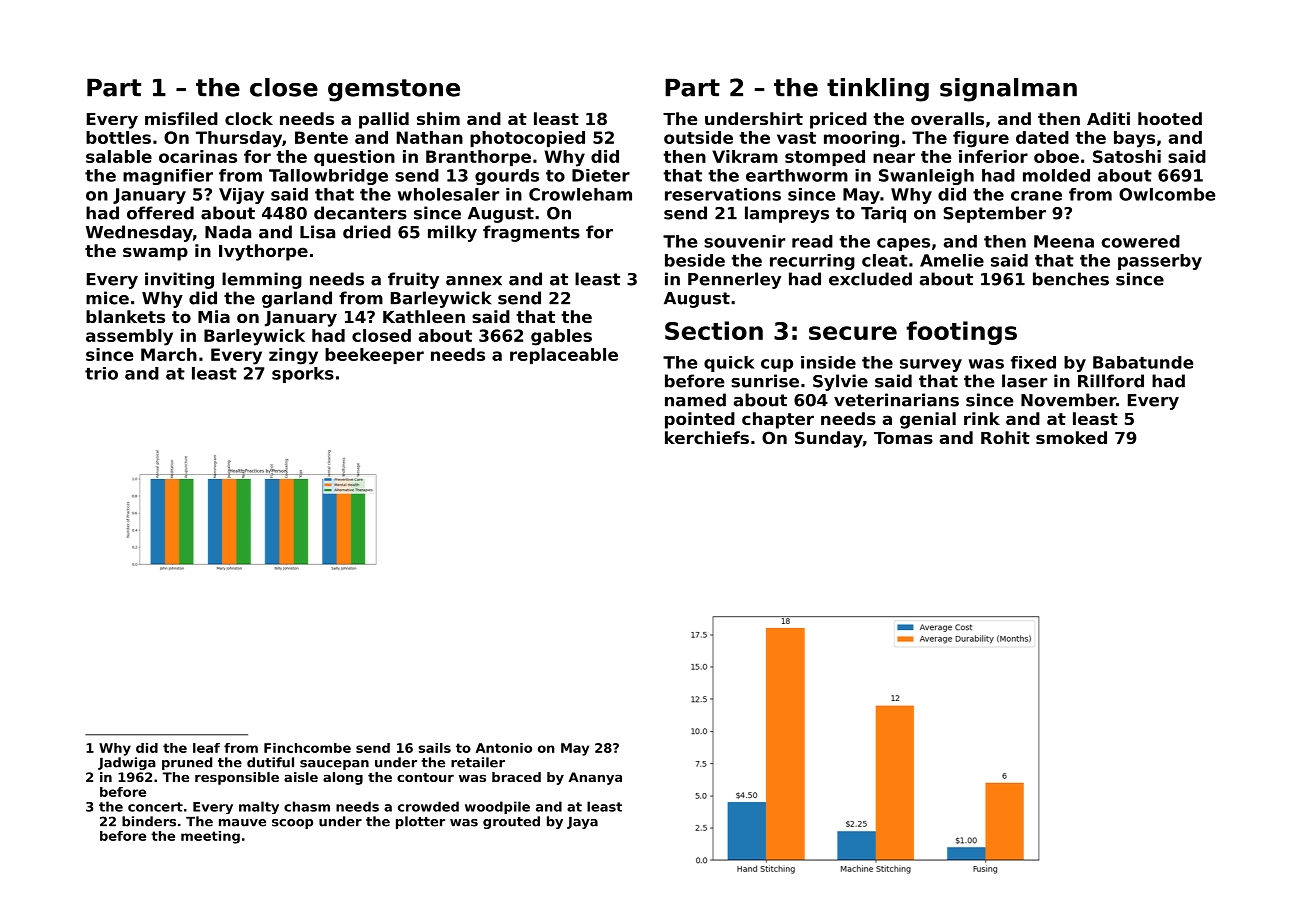 The image size is (1308, 924). What do you see at coordinates (595, 778) in the screenshot?
I see `Ananya` at bounding box center [595, 778].
